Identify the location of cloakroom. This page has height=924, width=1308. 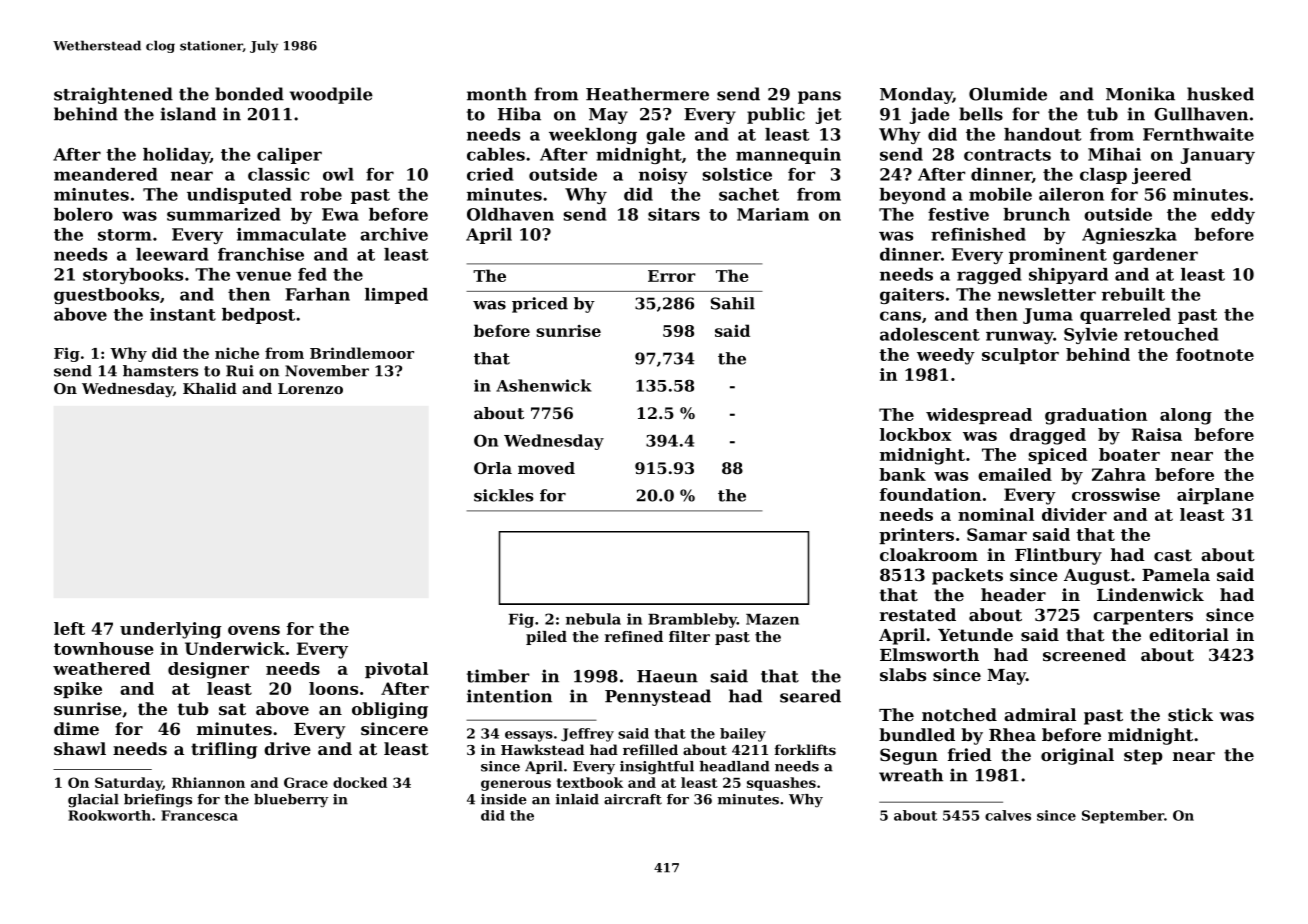
(929, 554).
